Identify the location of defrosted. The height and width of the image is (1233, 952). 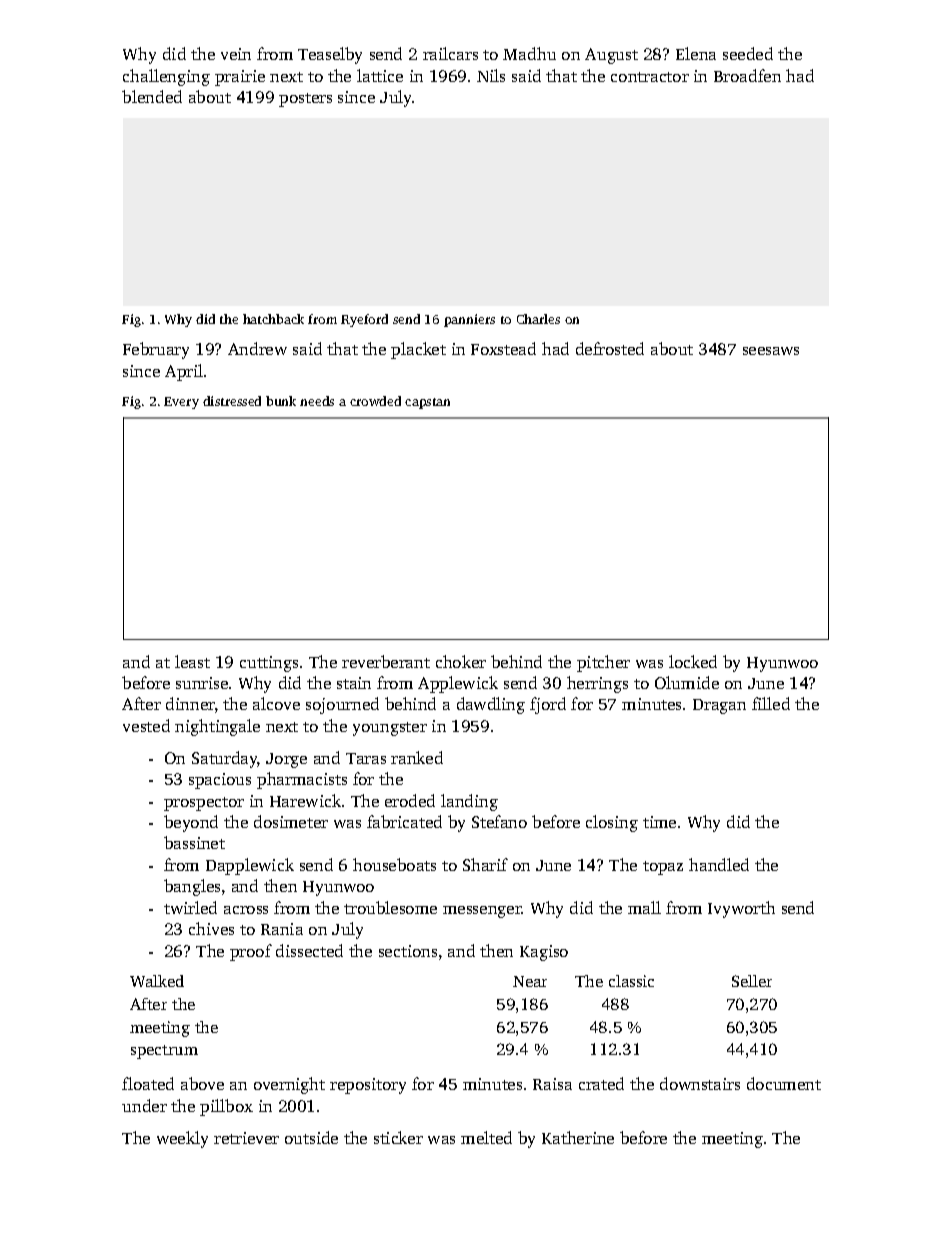
(610, 348).
